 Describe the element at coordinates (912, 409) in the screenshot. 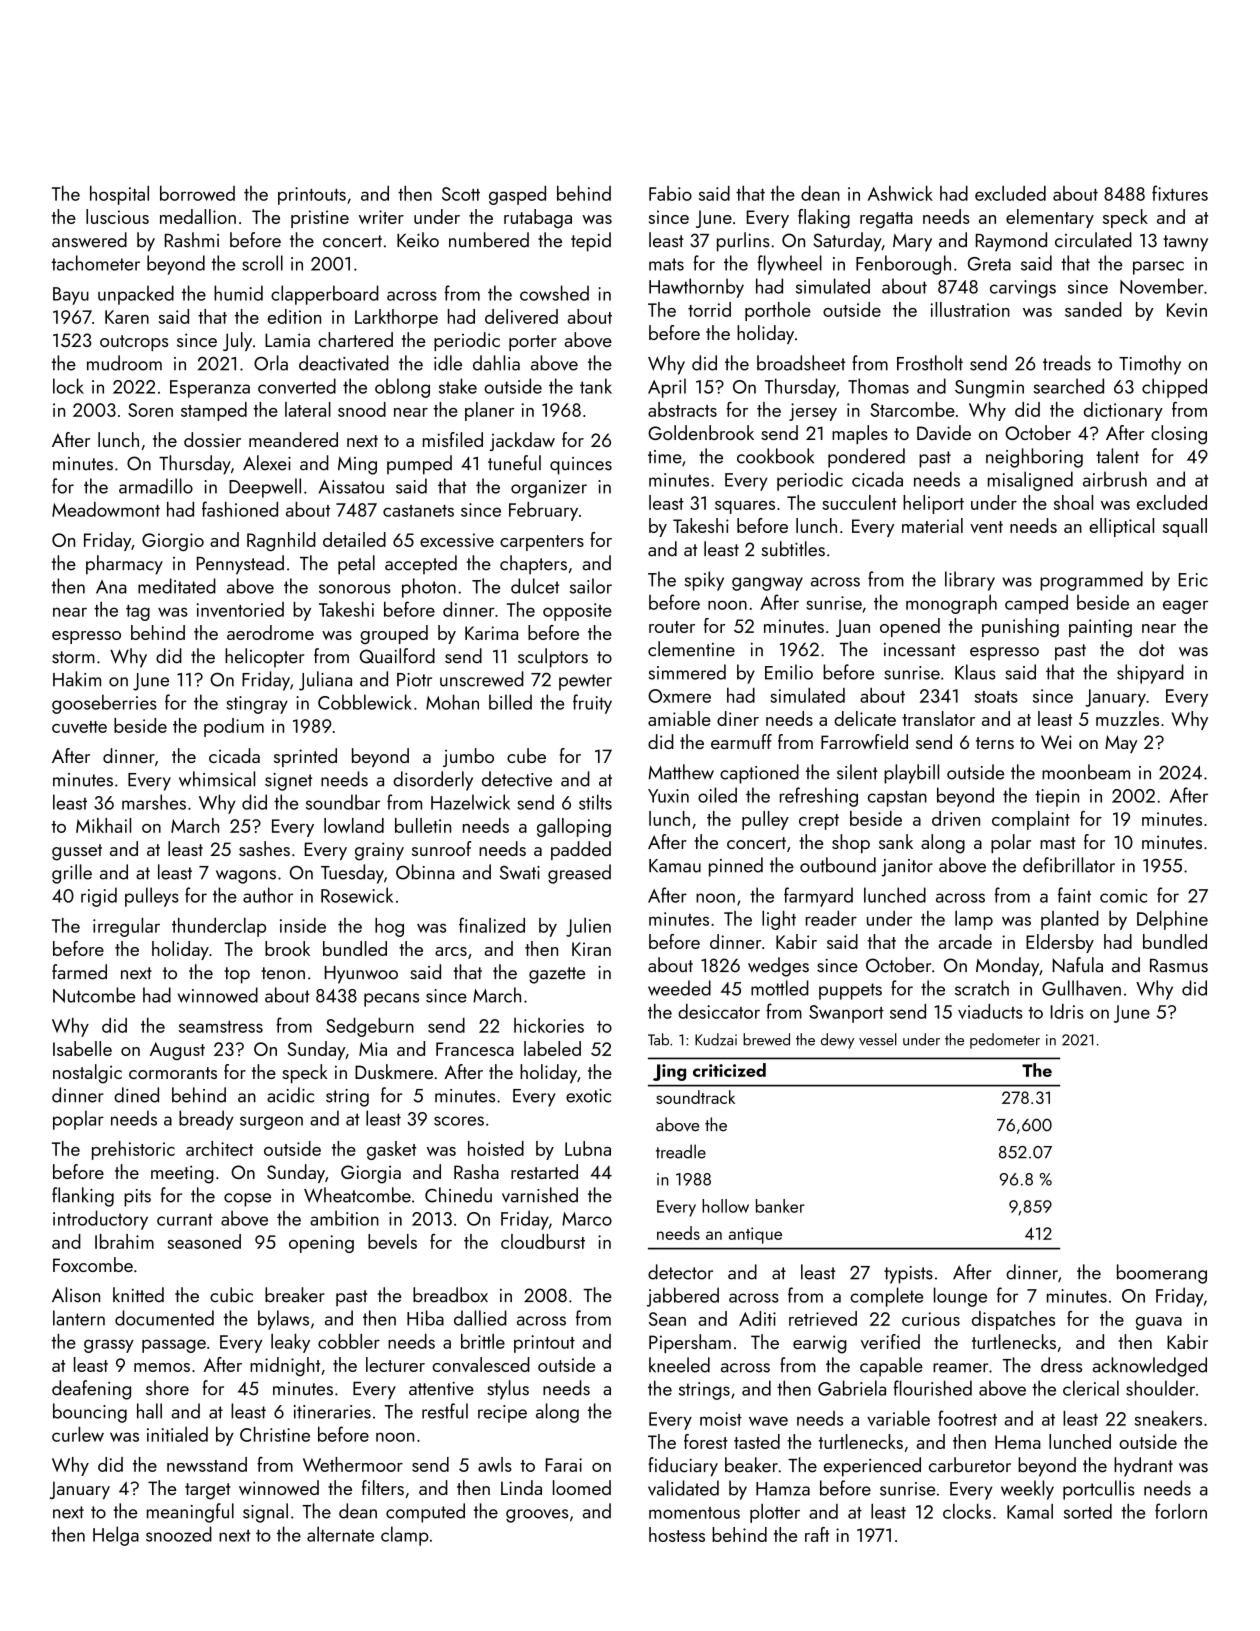

I see `Starcombe` at that location.
